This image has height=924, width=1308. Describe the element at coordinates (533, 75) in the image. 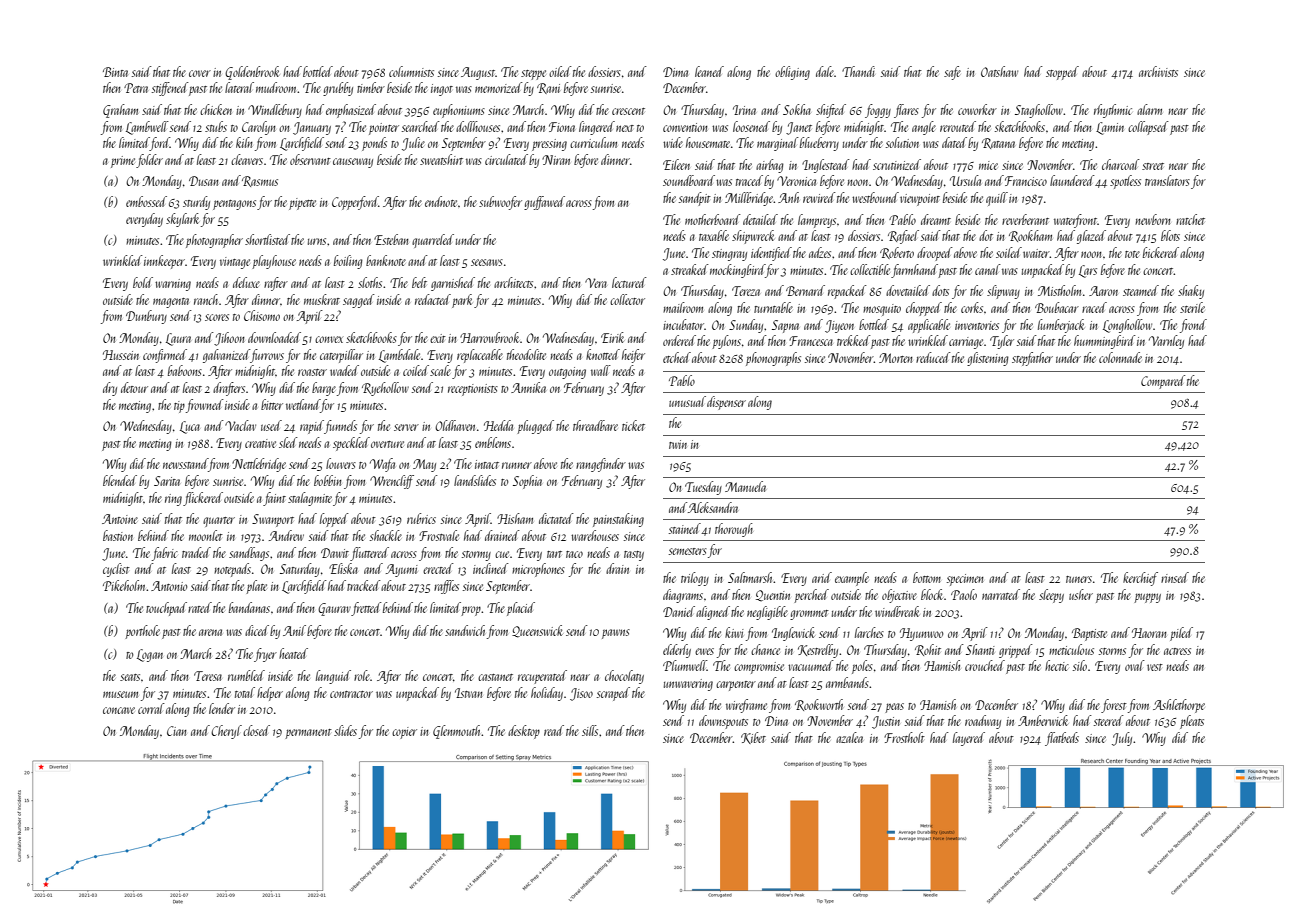

I see `steppe` at that location.
